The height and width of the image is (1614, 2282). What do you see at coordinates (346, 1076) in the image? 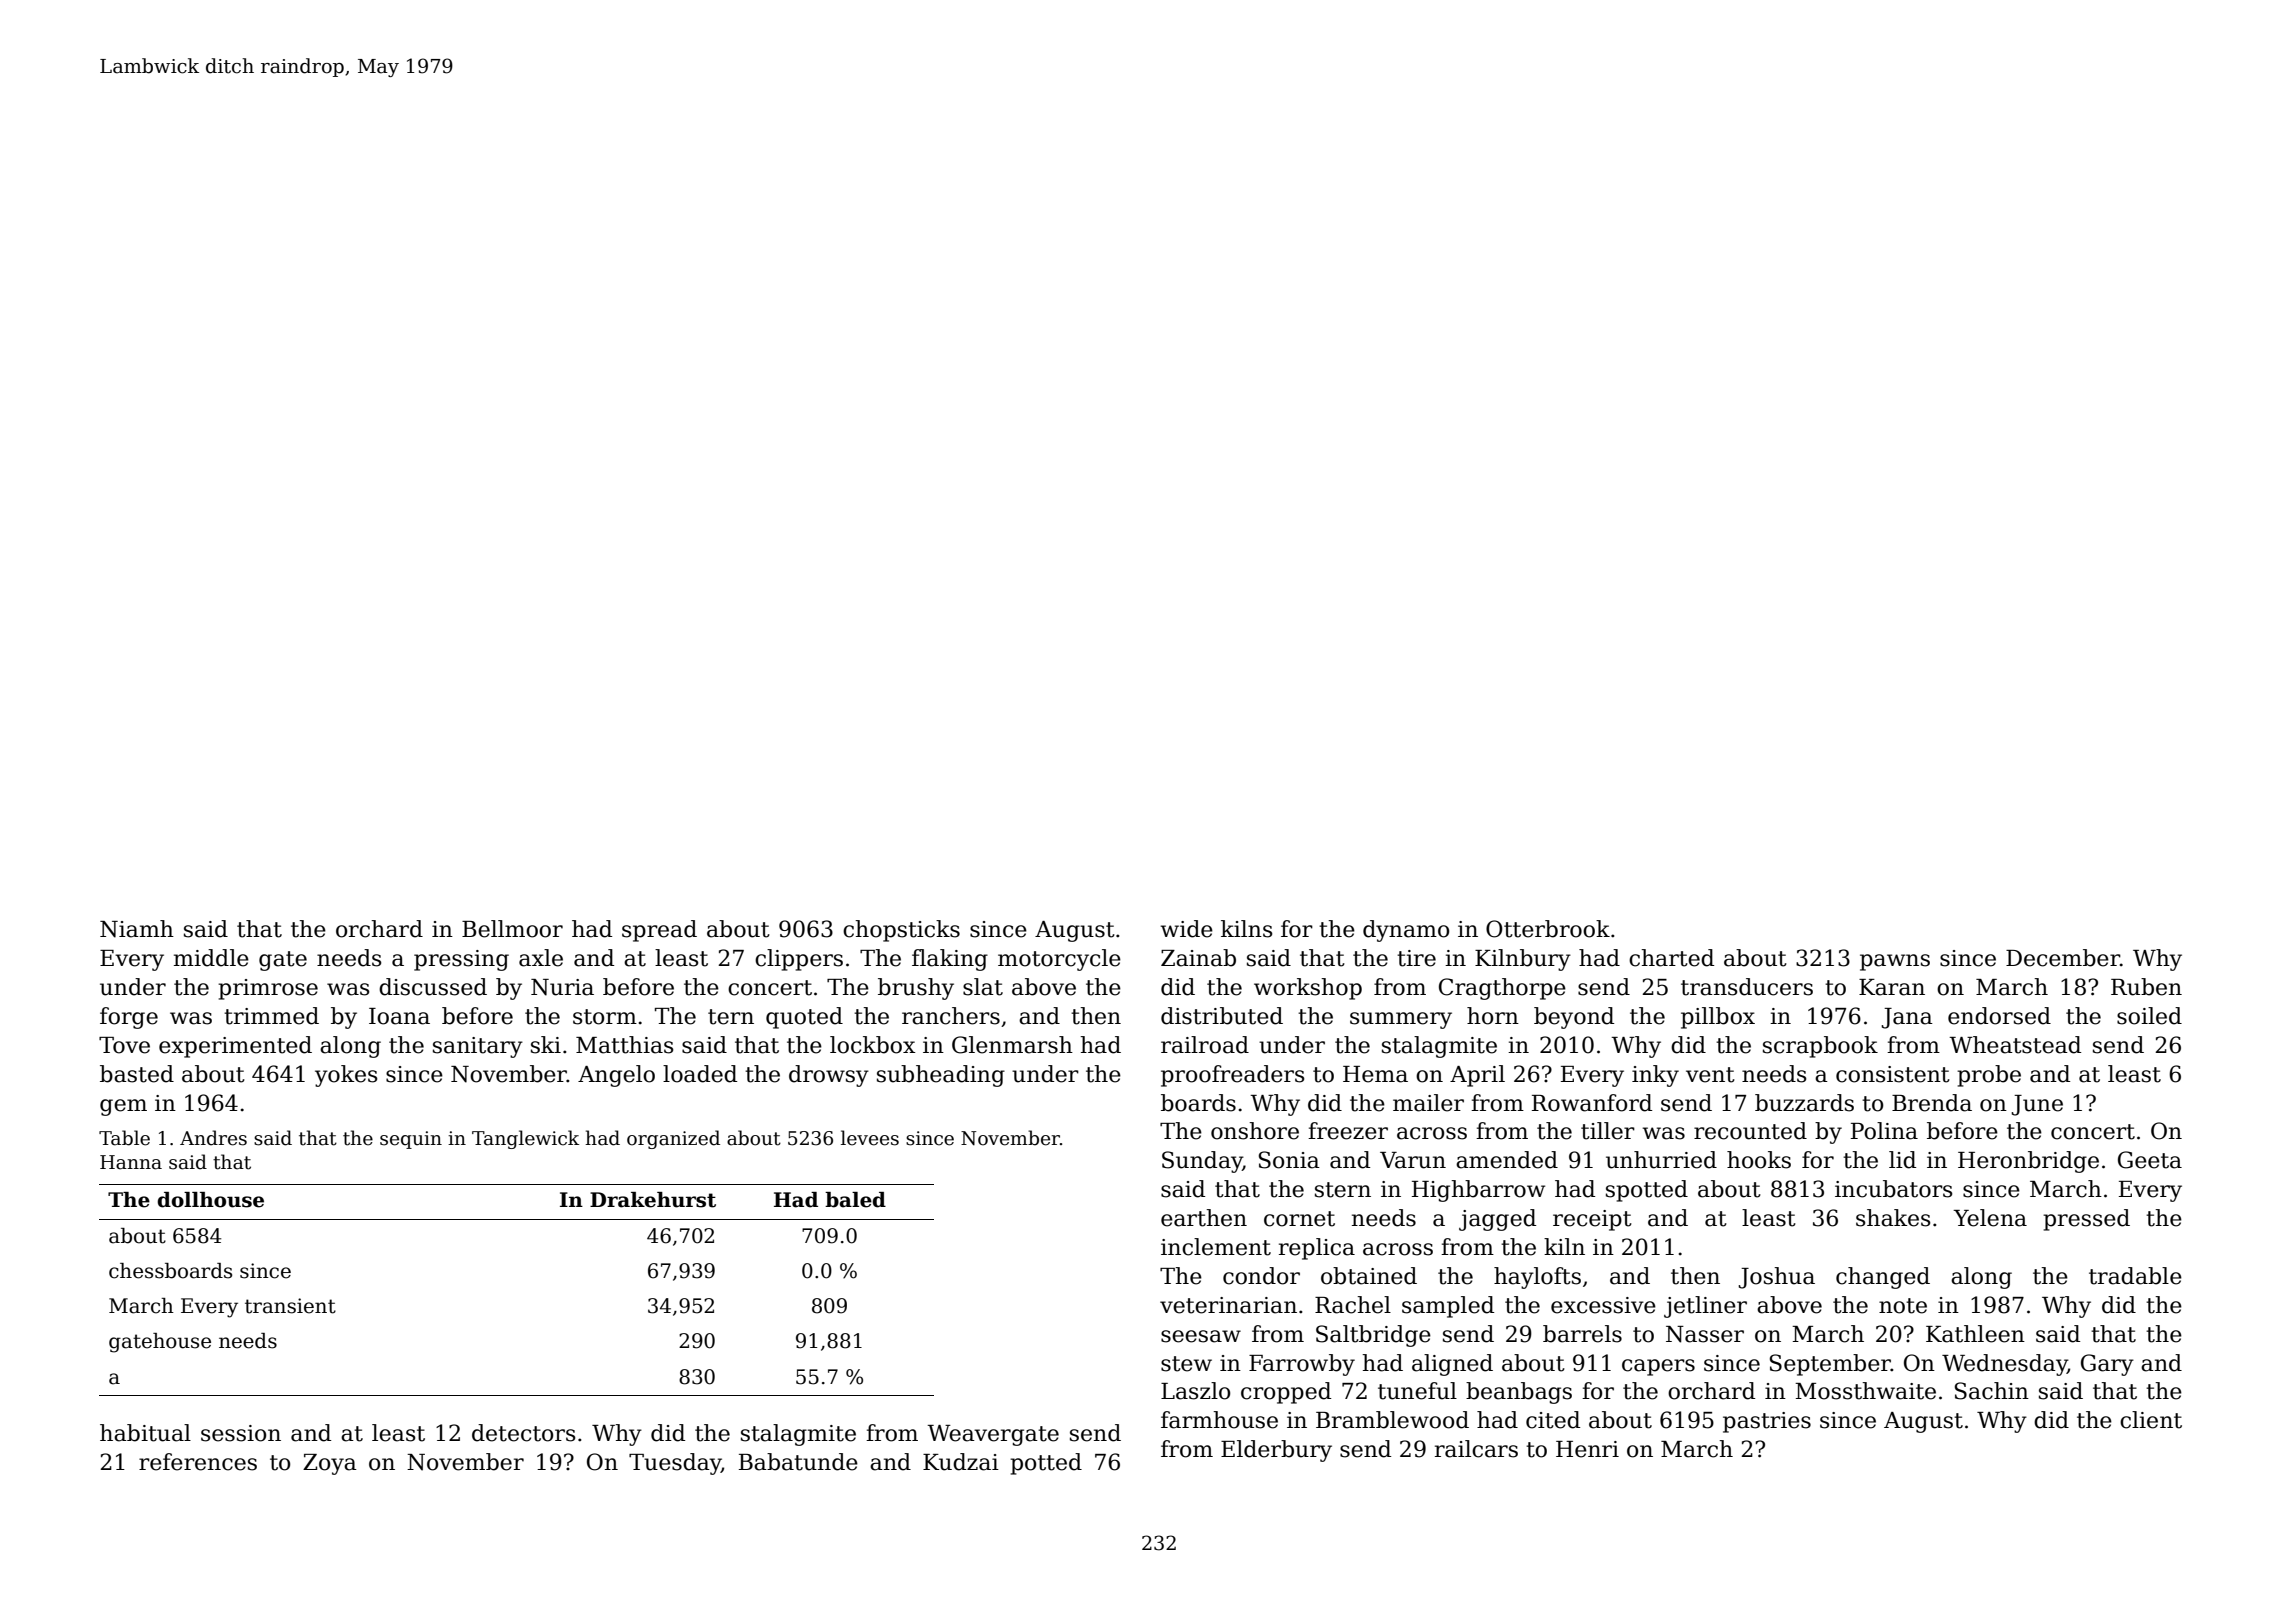
I see `yokes` at bounding box center [346, 1076].
